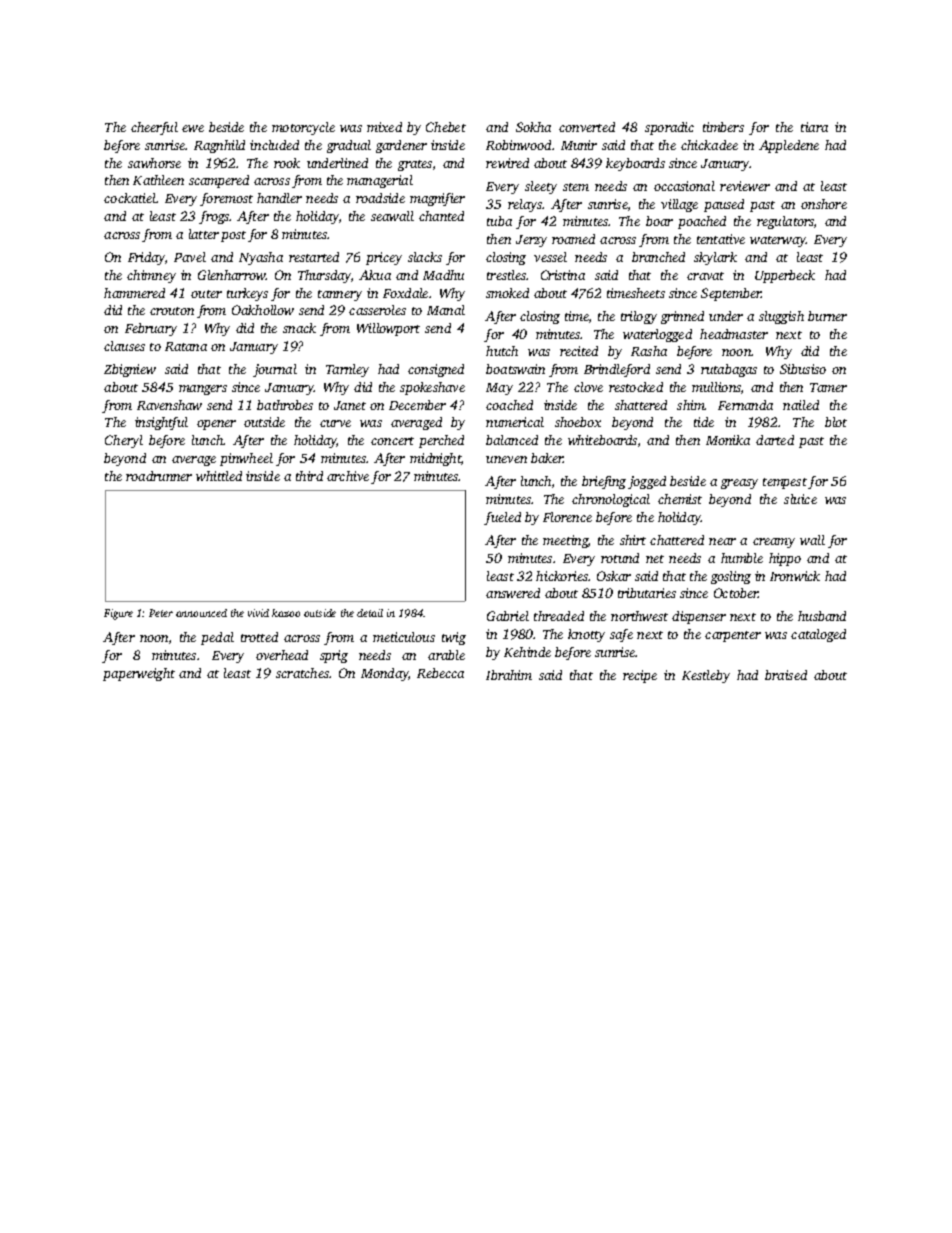 This page has width=952, height=1233. Describe the element at coordinates (649, 351) in the page. I see `Rasha` at that location.
